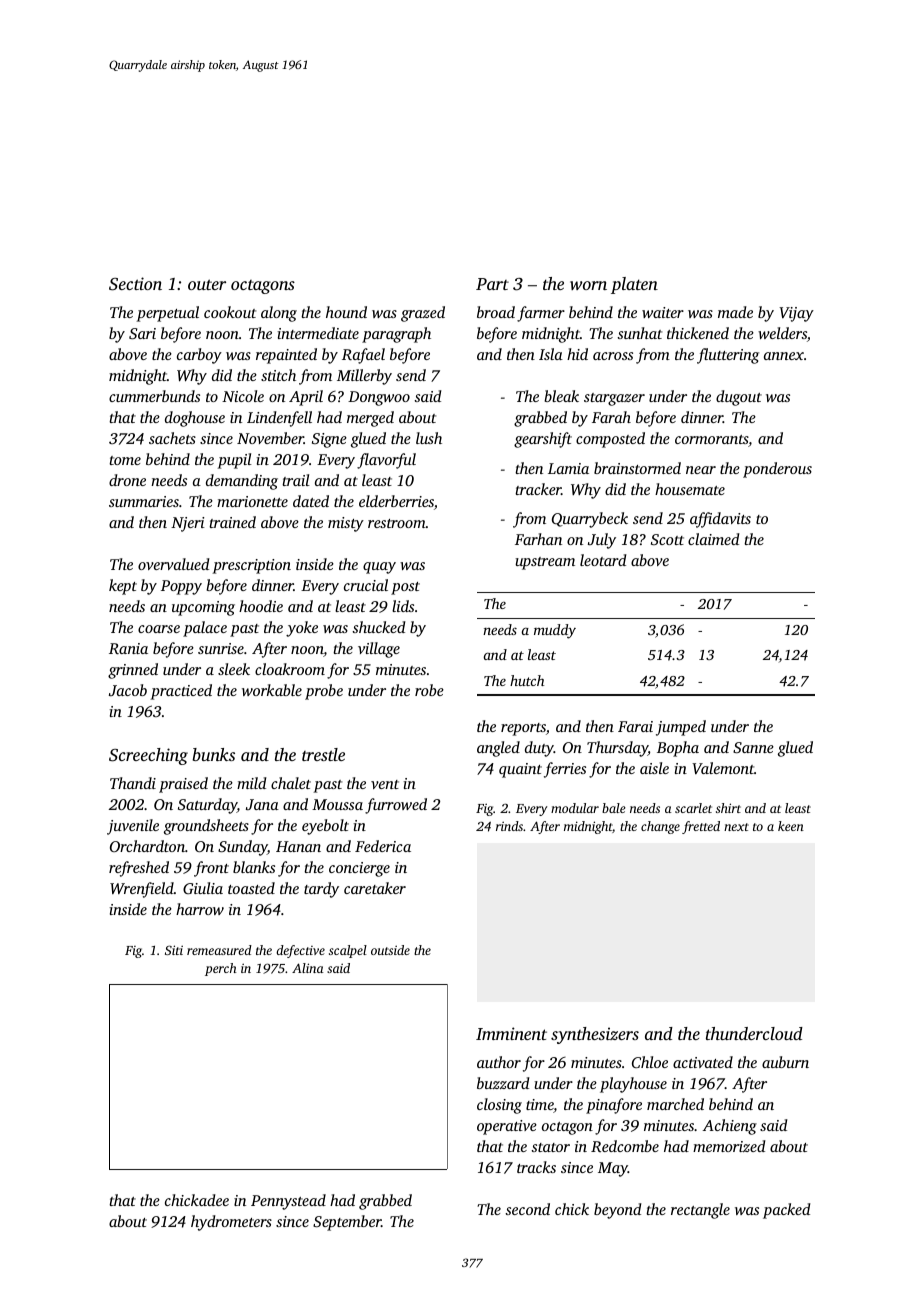 This screenshot has width=924, height=1308. I want to click on author, so click(499, 1062).
